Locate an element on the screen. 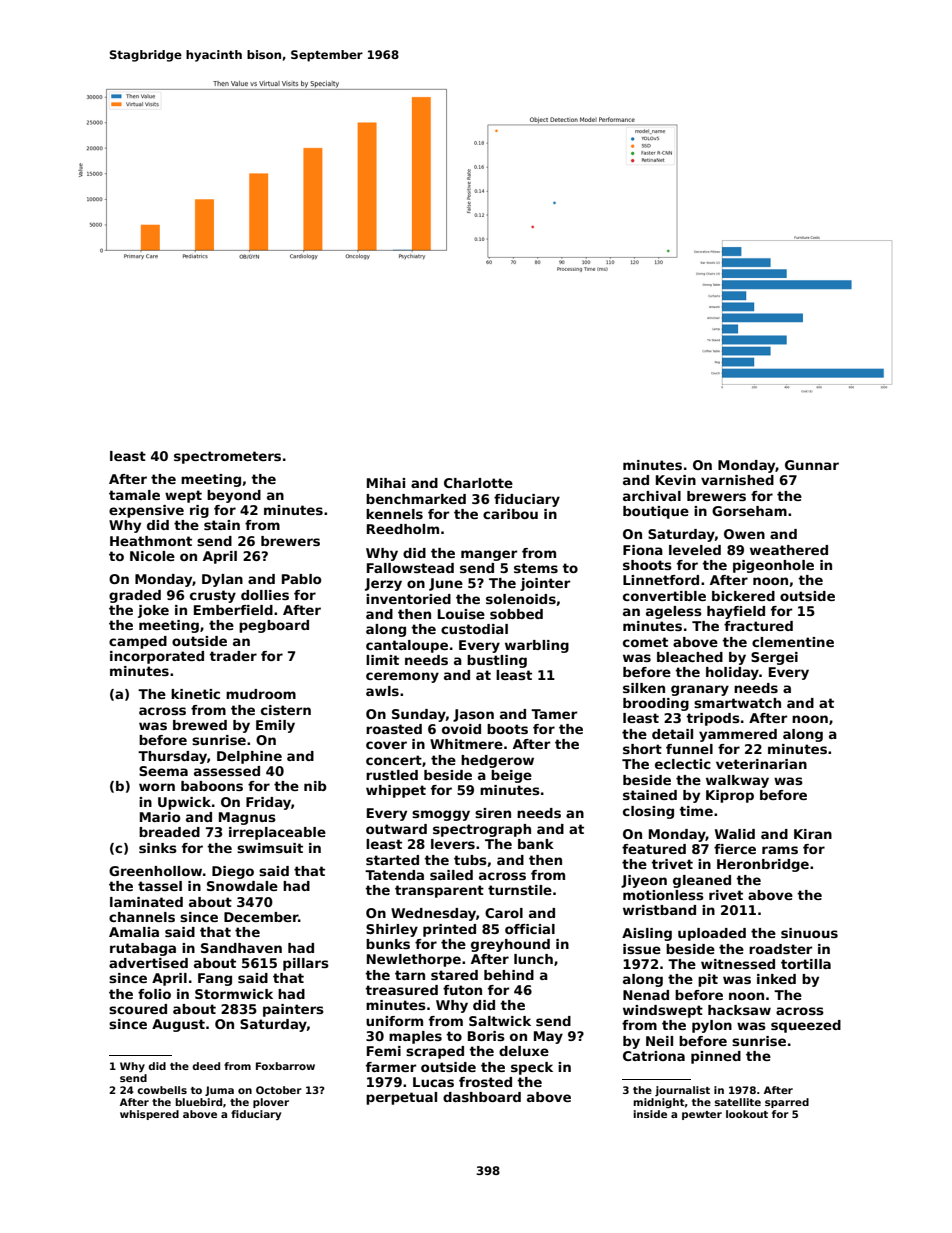 The height and width of the screenshot is (1233, 952). dashboard is located at coordinates (482, 1097).
